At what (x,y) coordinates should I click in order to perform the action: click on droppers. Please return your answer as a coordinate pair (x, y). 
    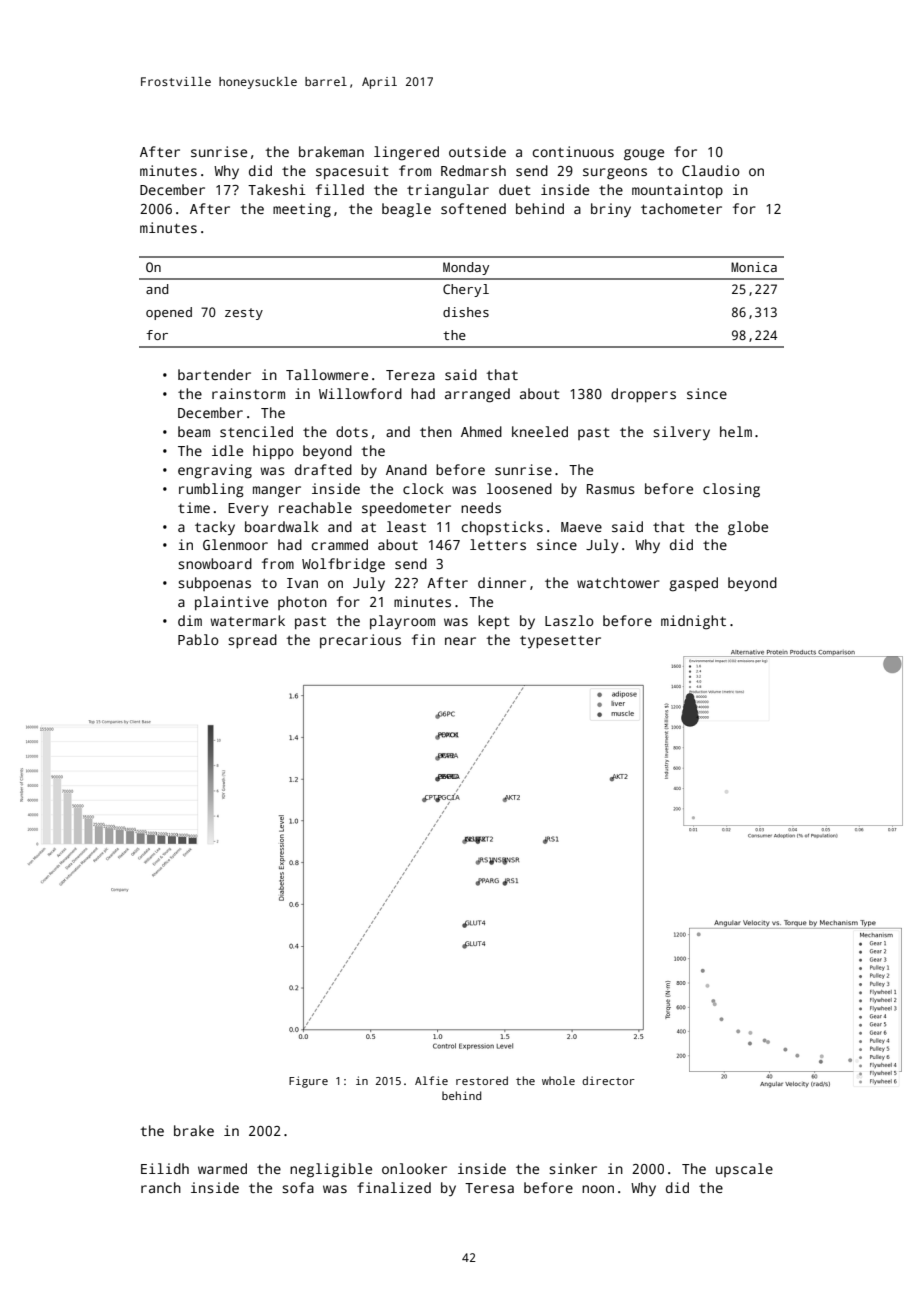
    Looking at the image, I should click on (643, 395).
